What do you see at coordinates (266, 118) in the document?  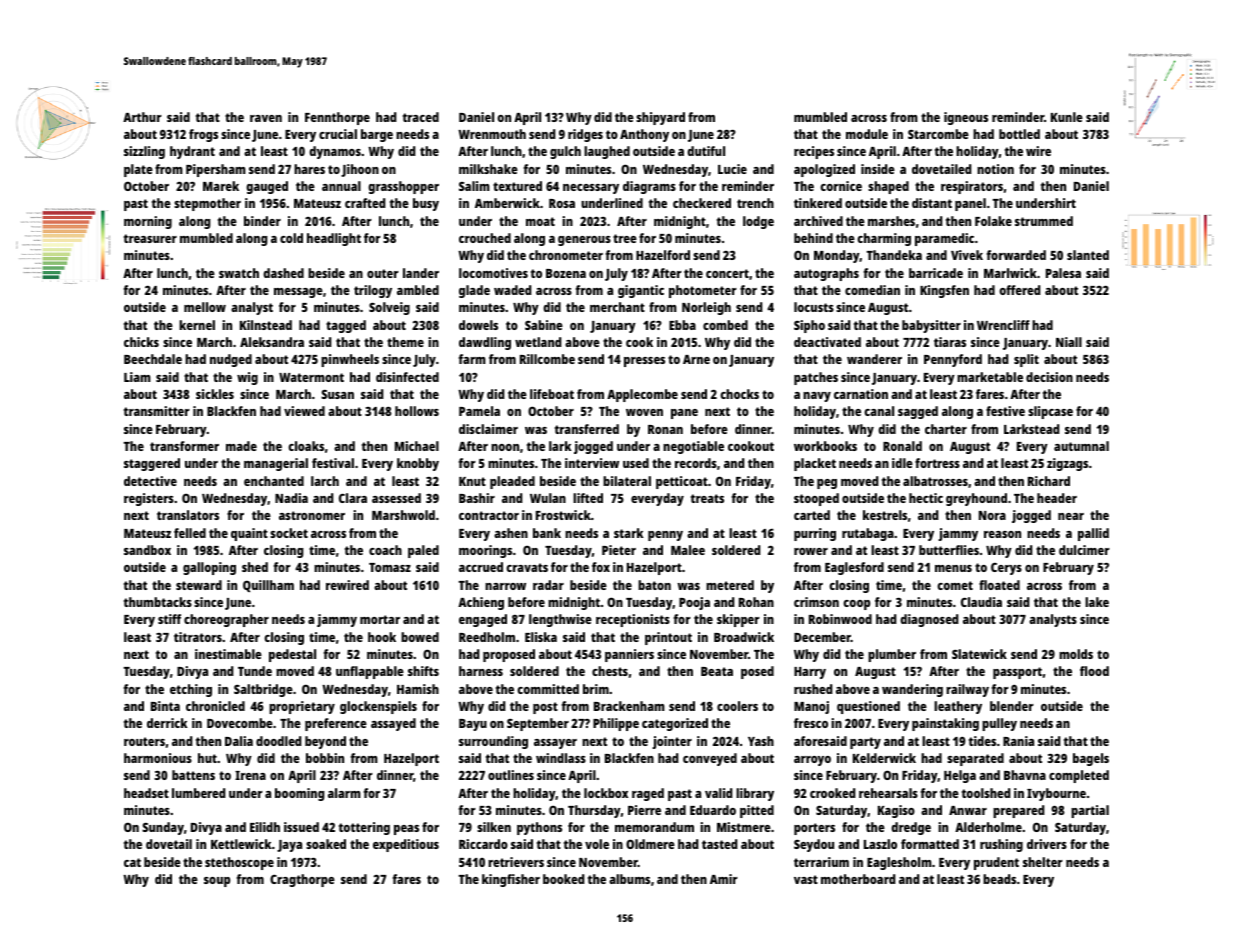 I see `raven` at bounding box center [266, 118].
